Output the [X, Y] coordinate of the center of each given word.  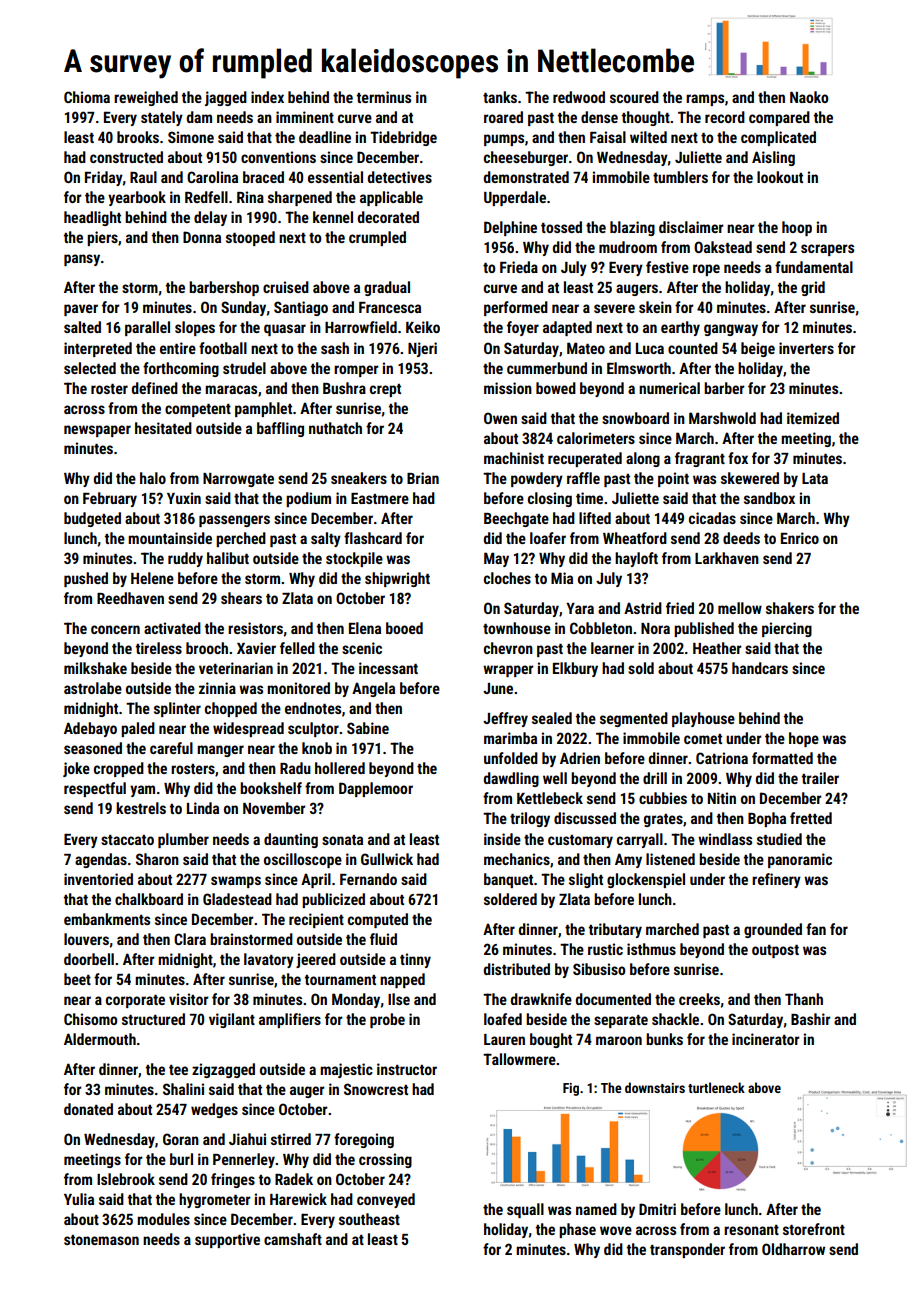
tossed [561, 227]
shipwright [397, 579]
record [725, 117]
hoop [797, 228]
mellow [740, 608]
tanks [500, 97]
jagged [226, 98]
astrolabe [93, 688]
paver [81, 310]
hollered [340, 768]
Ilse [399, 999]
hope [804, 739]
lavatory [269, 960]
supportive [227, 1240]
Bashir [811, 1019]
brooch [207, 648]
